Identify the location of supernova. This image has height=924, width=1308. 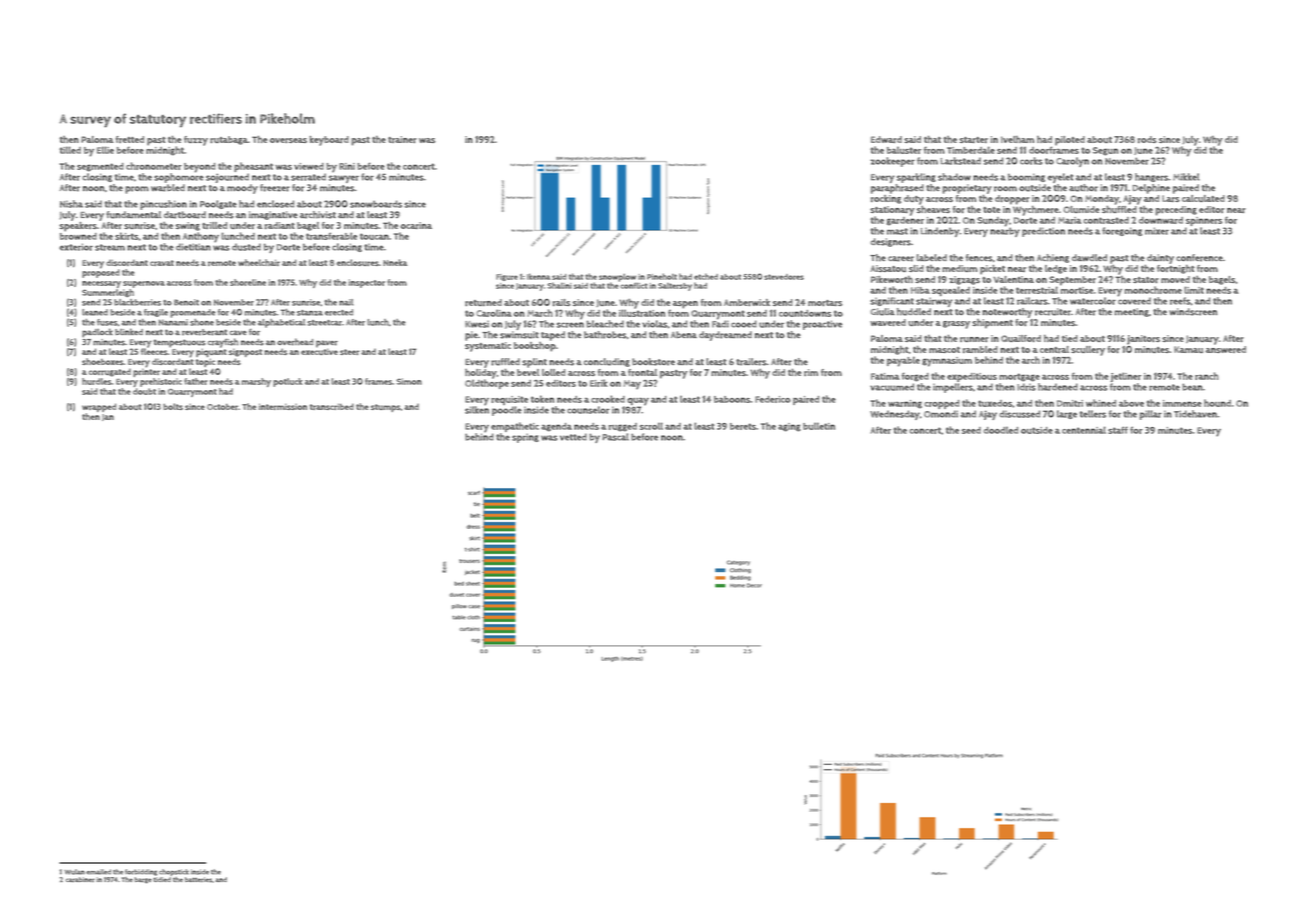
(144, 284).
